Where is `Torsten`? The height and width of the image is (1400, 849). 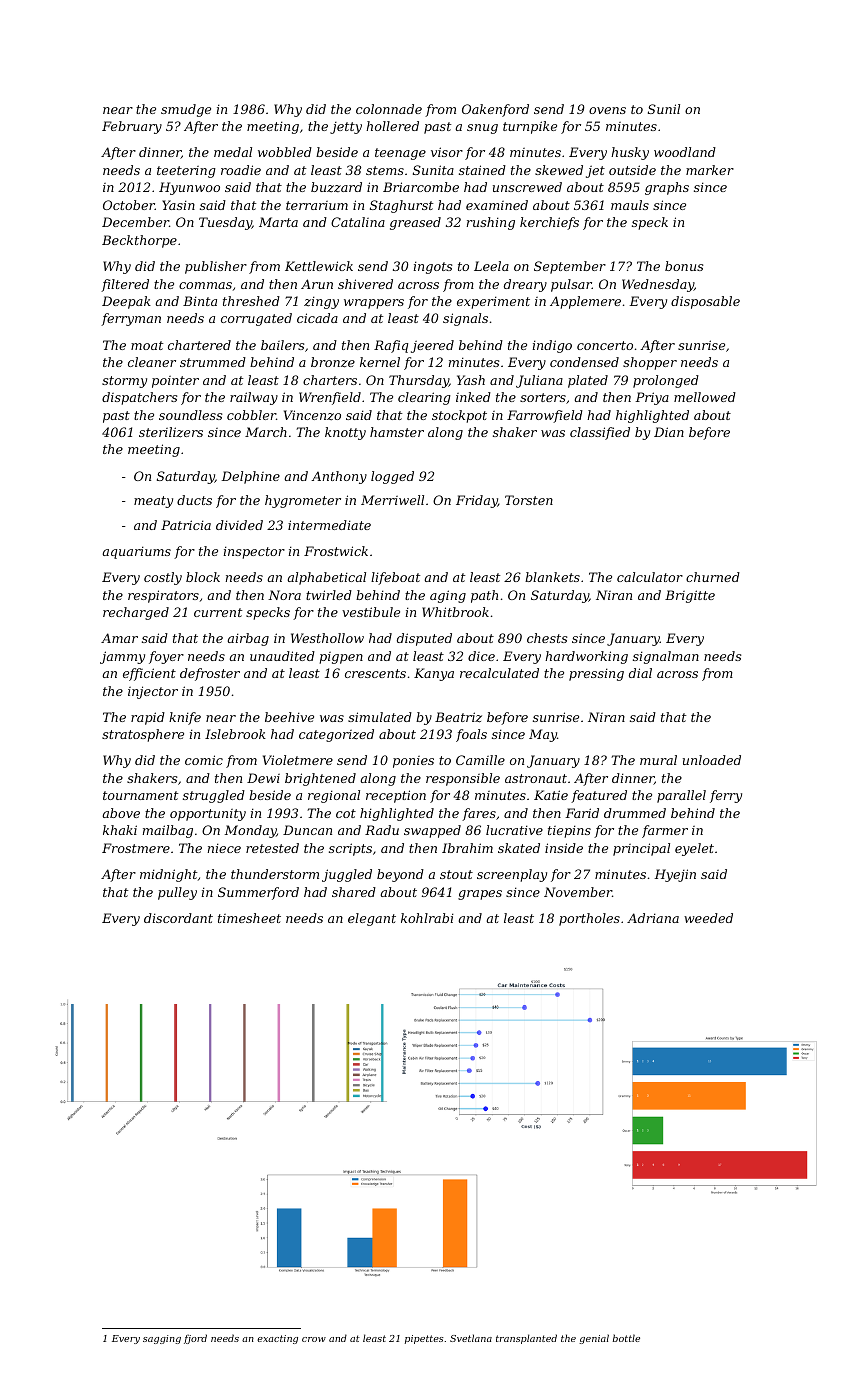 Torsten is located at coordinates (529, 500).
